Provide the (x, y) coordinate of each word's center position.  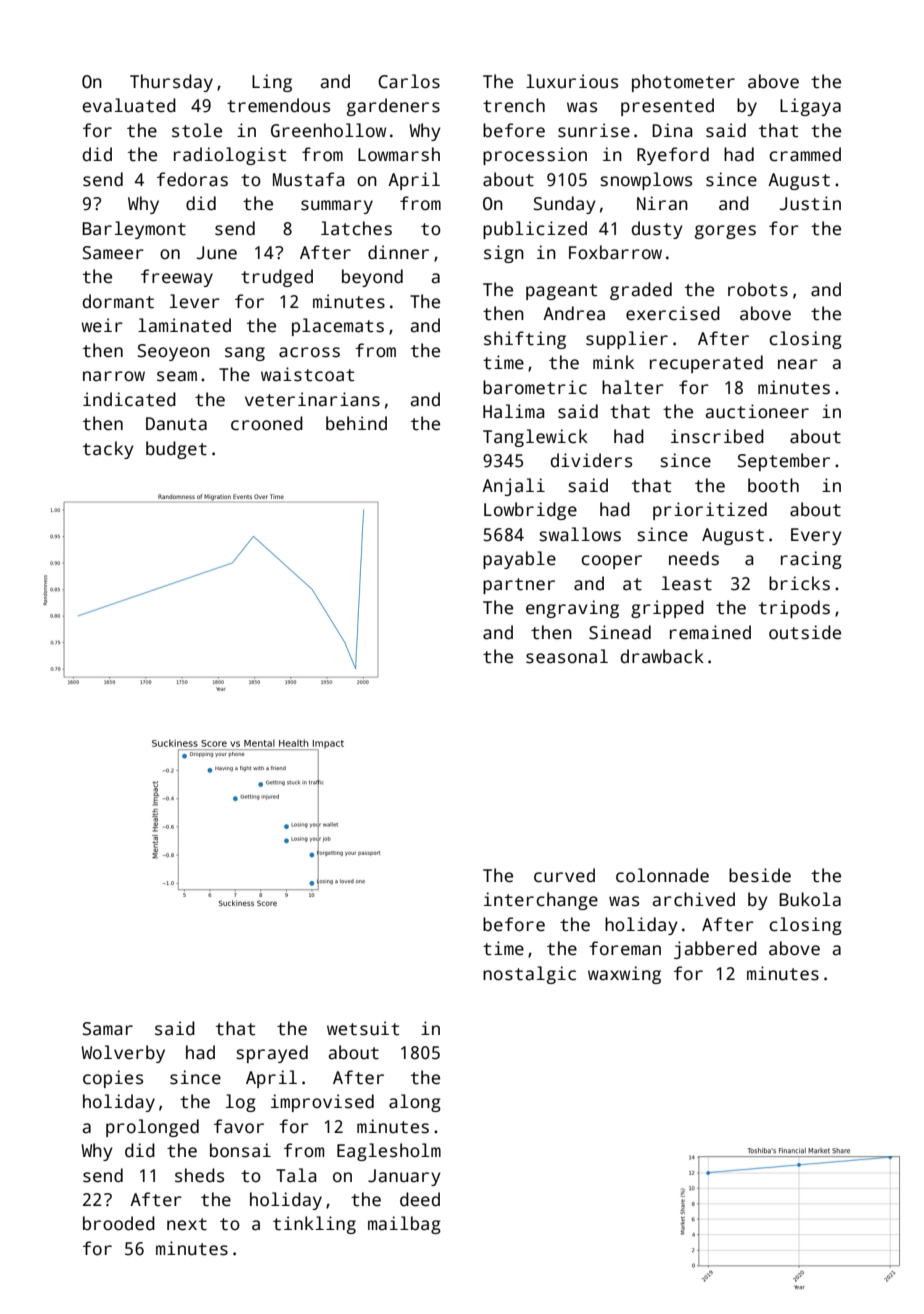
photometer (683, 83)
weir (102, 325)
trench (514, 105)
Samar (108, 1029)
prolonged (152, 1128)
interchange (541, 901)
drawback (662, 656)
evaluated (129, 105)
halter (633, 387)
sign (504, 254)
